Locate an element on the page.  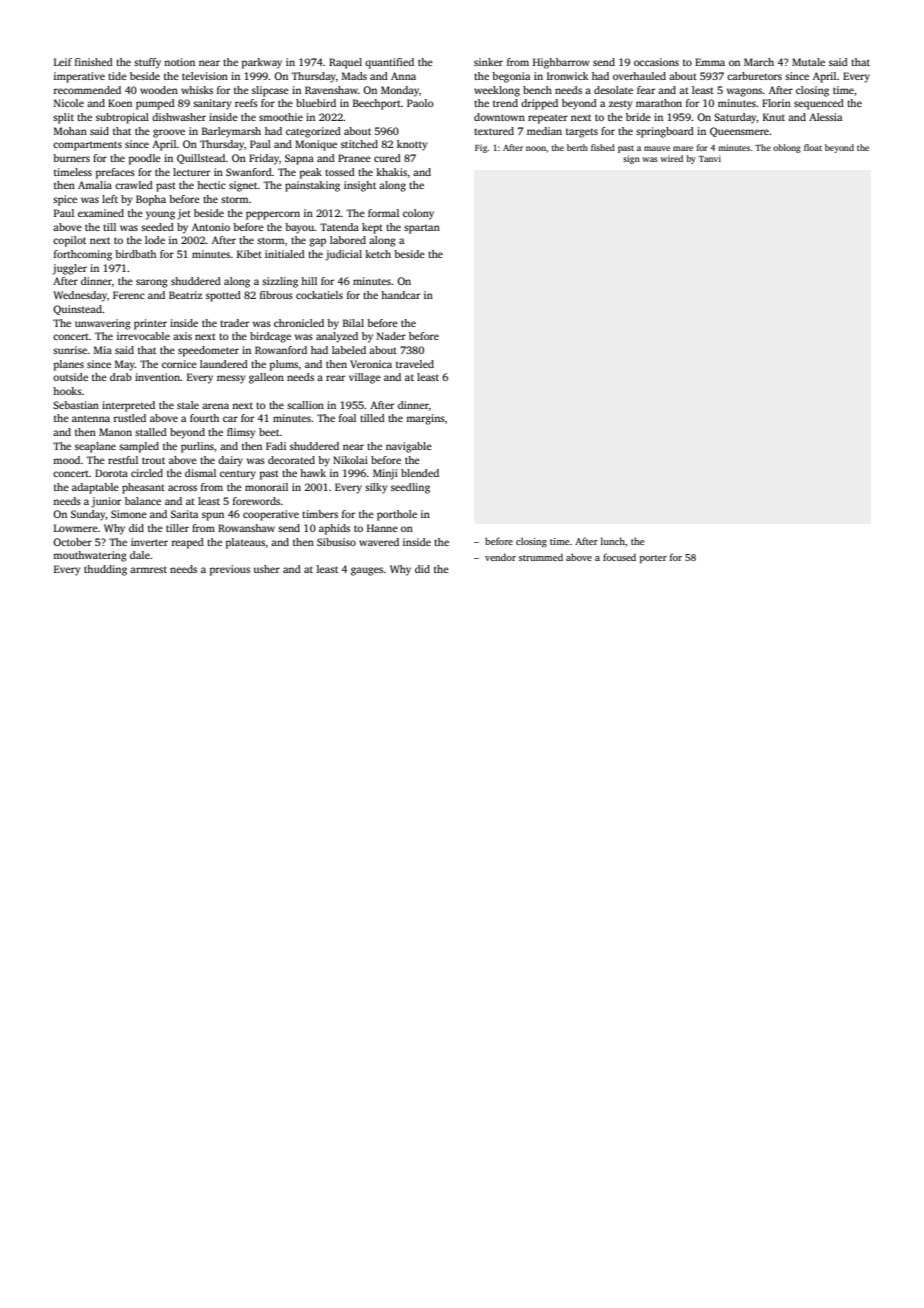
sarong is located at coordinates (152, 283).
